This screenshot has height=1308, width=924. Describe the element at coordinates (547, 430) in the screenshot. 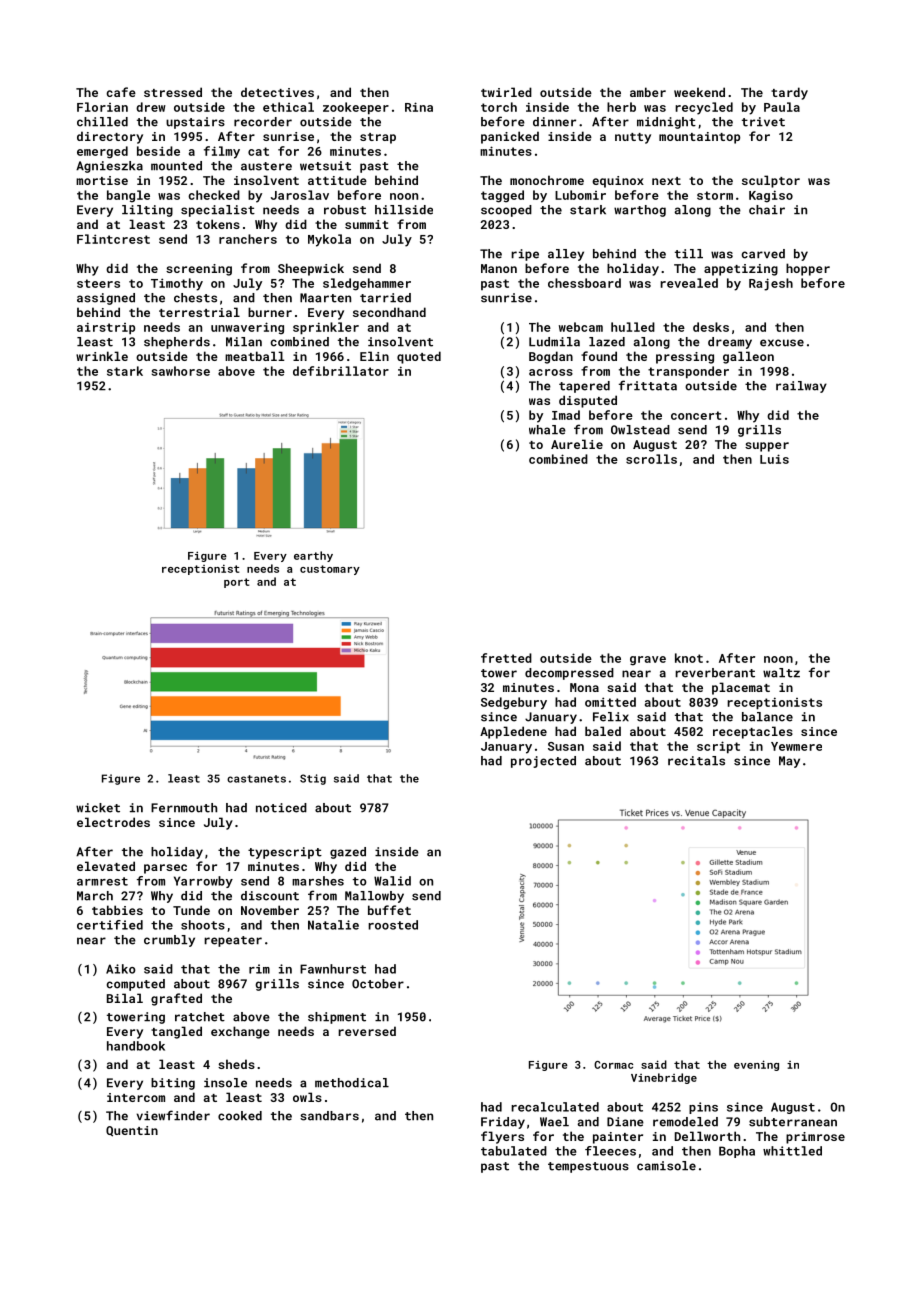

I see `whale` at that location.
